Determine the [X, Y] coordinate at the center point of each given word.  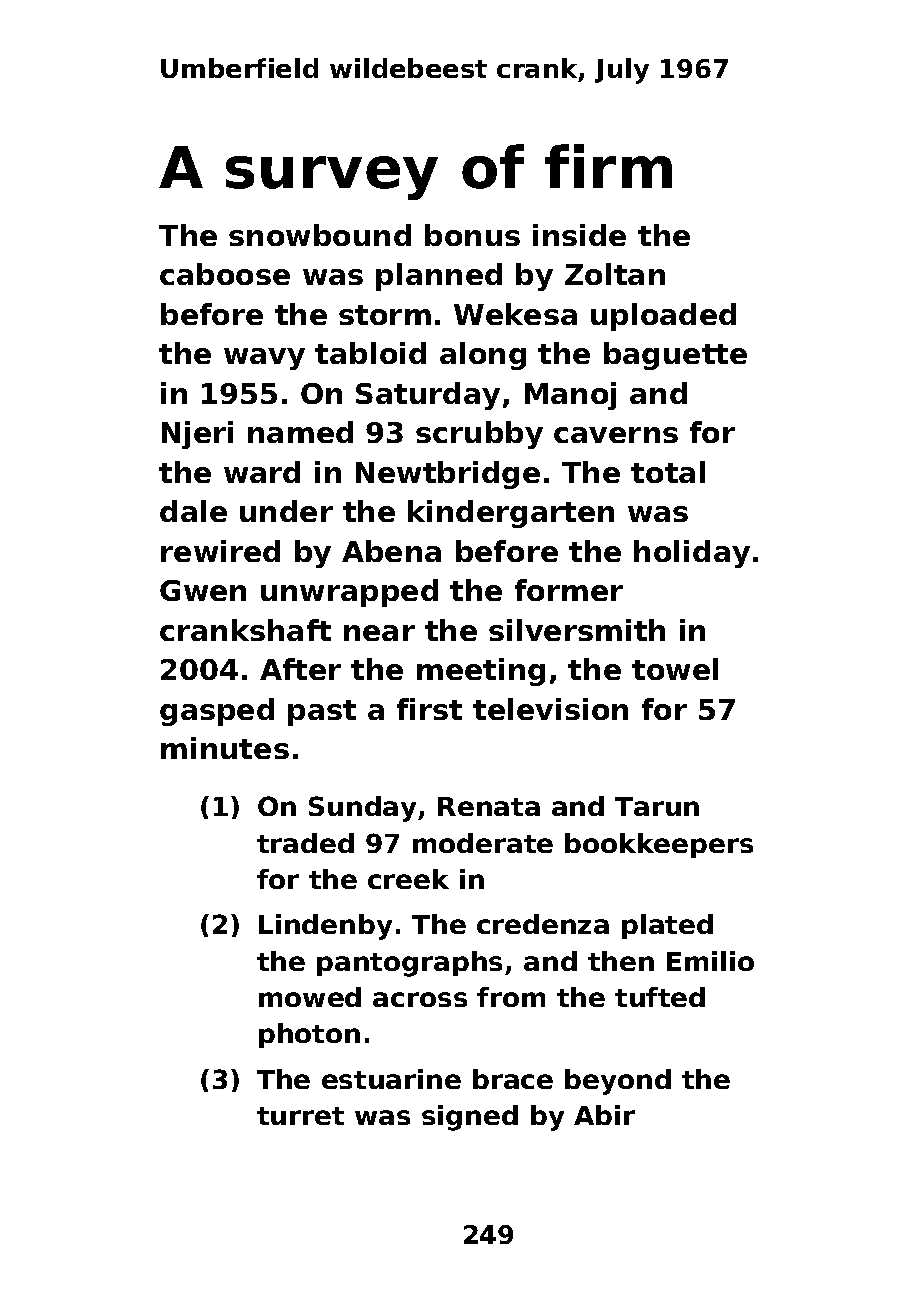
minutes [225, 748]
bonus [472, 235]
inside [579, 235]
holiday [692, 554]
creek [408, 879]
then [621, 961]
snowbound [320, 235]
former [569, 590]
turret [300, 1116]
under [286, 511]
